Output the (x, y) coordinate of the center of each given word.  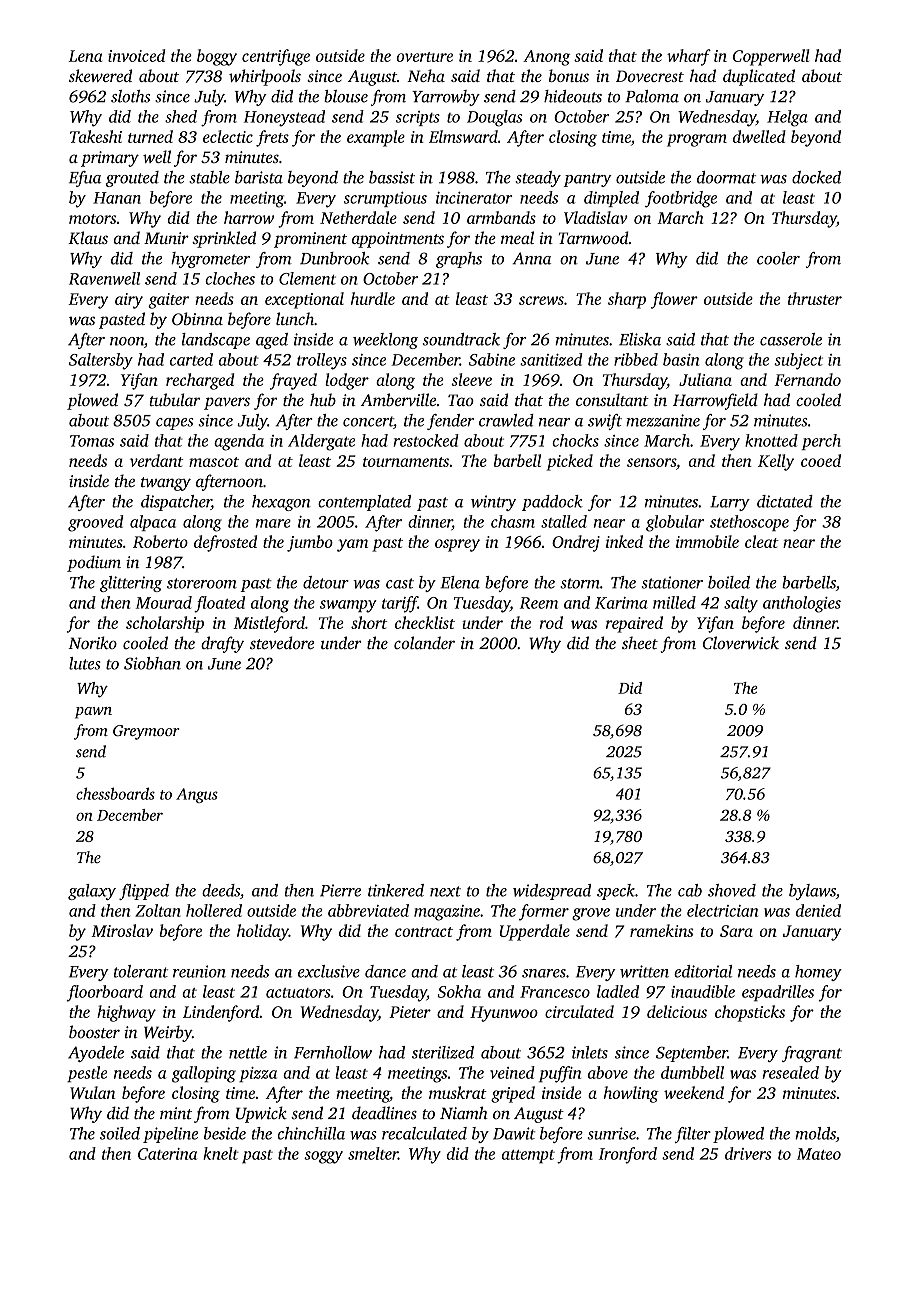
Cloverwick (741, 643)
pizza (258, 1074)
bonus (569, 75)
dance (385, 971)
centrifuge (276, 57)
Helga (787, 118)
